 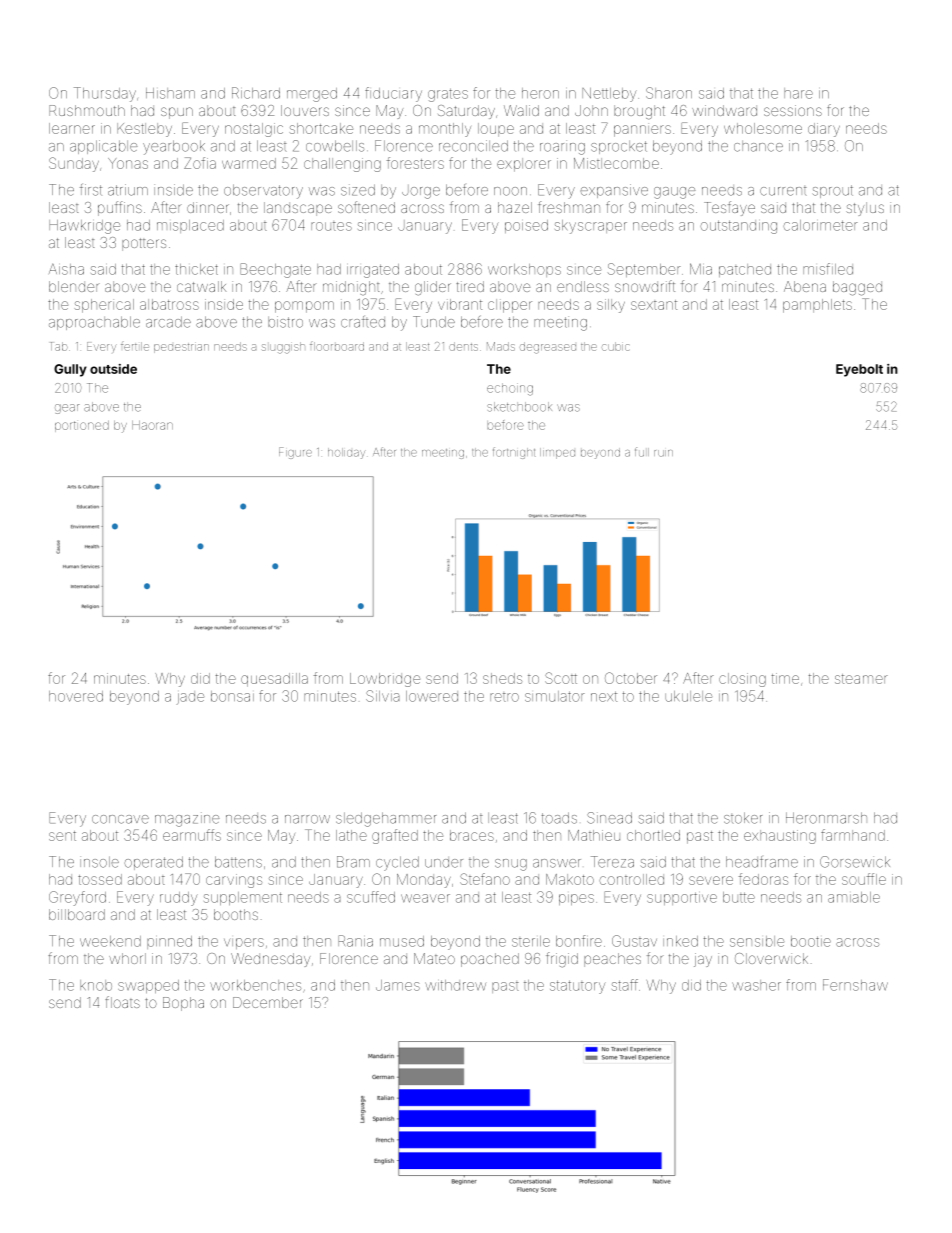 What do you see at coordinates (514, 453) in the screenshot?
I see `fortnight` at bounding box center [514, 453].
